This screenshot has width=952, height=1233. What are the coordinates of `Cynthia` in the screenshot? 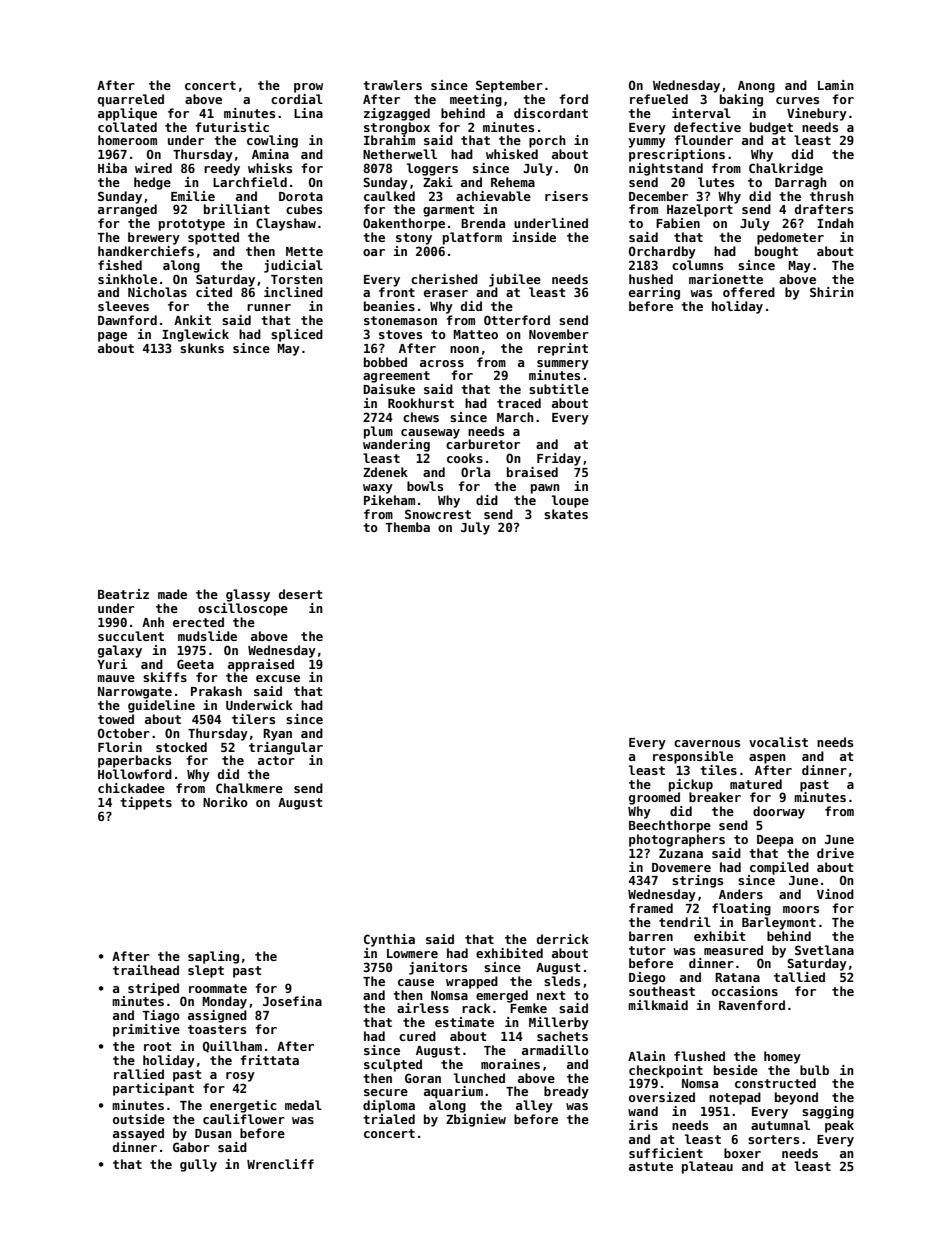 It's located at (389, 940).
